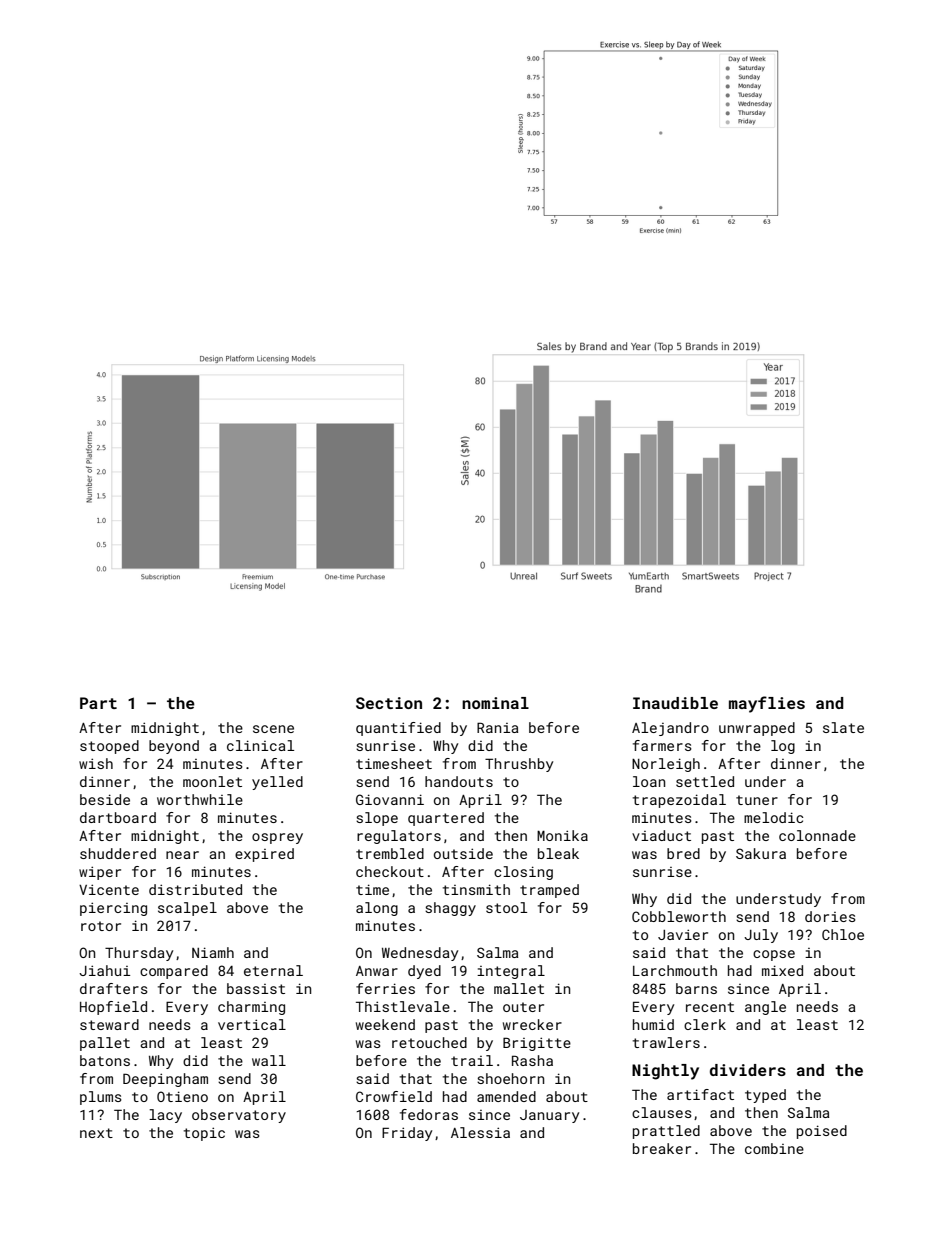 The image size is (952, 1233). What do you see at coordinates (101, 1098) in the screenshot?
I see `plums` at bounding box center [101, 1098].
